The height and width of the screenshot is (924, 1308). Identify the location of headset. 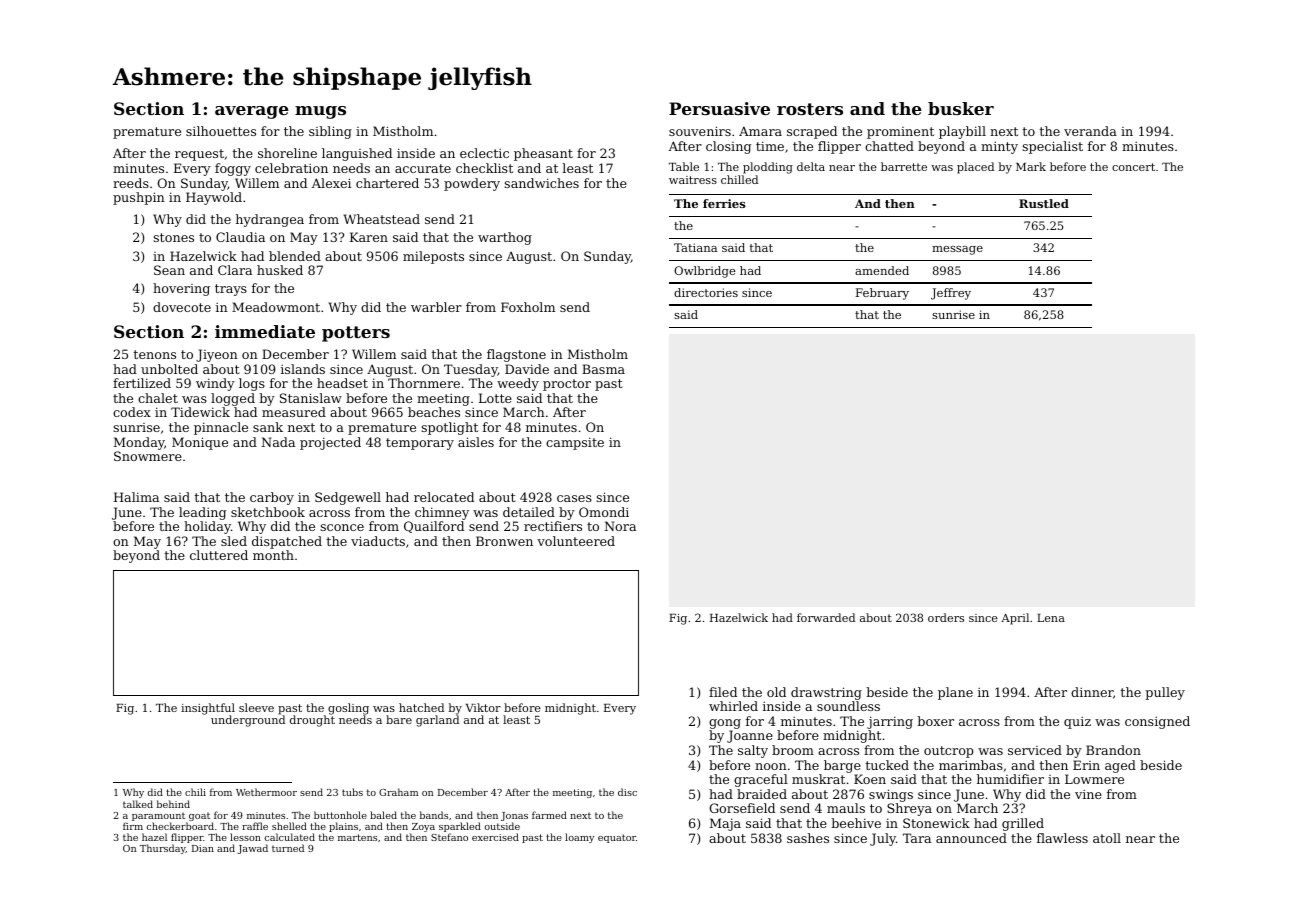
(342, 383).
